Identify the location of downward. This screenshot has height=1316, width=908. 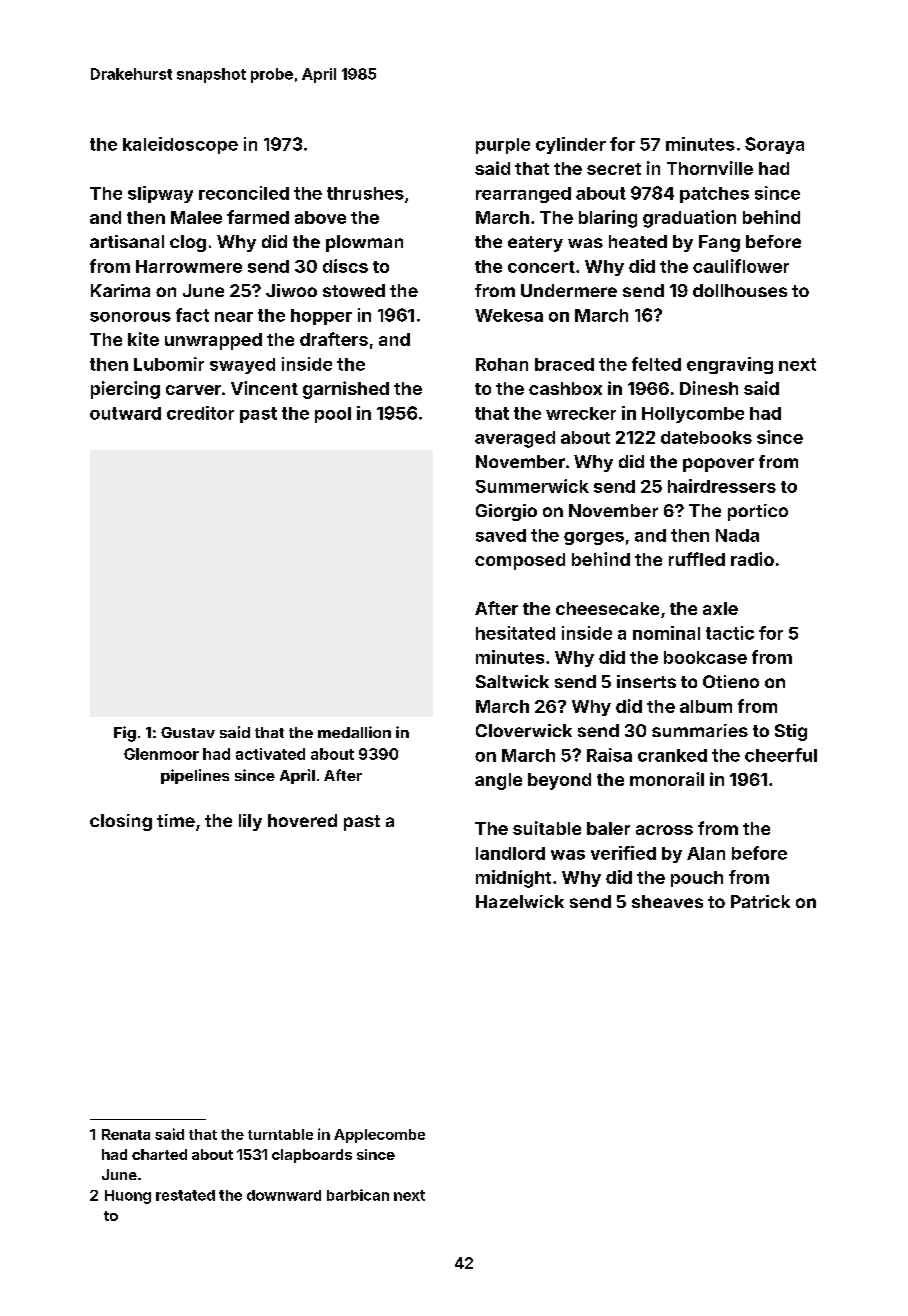
(284, 1195).
